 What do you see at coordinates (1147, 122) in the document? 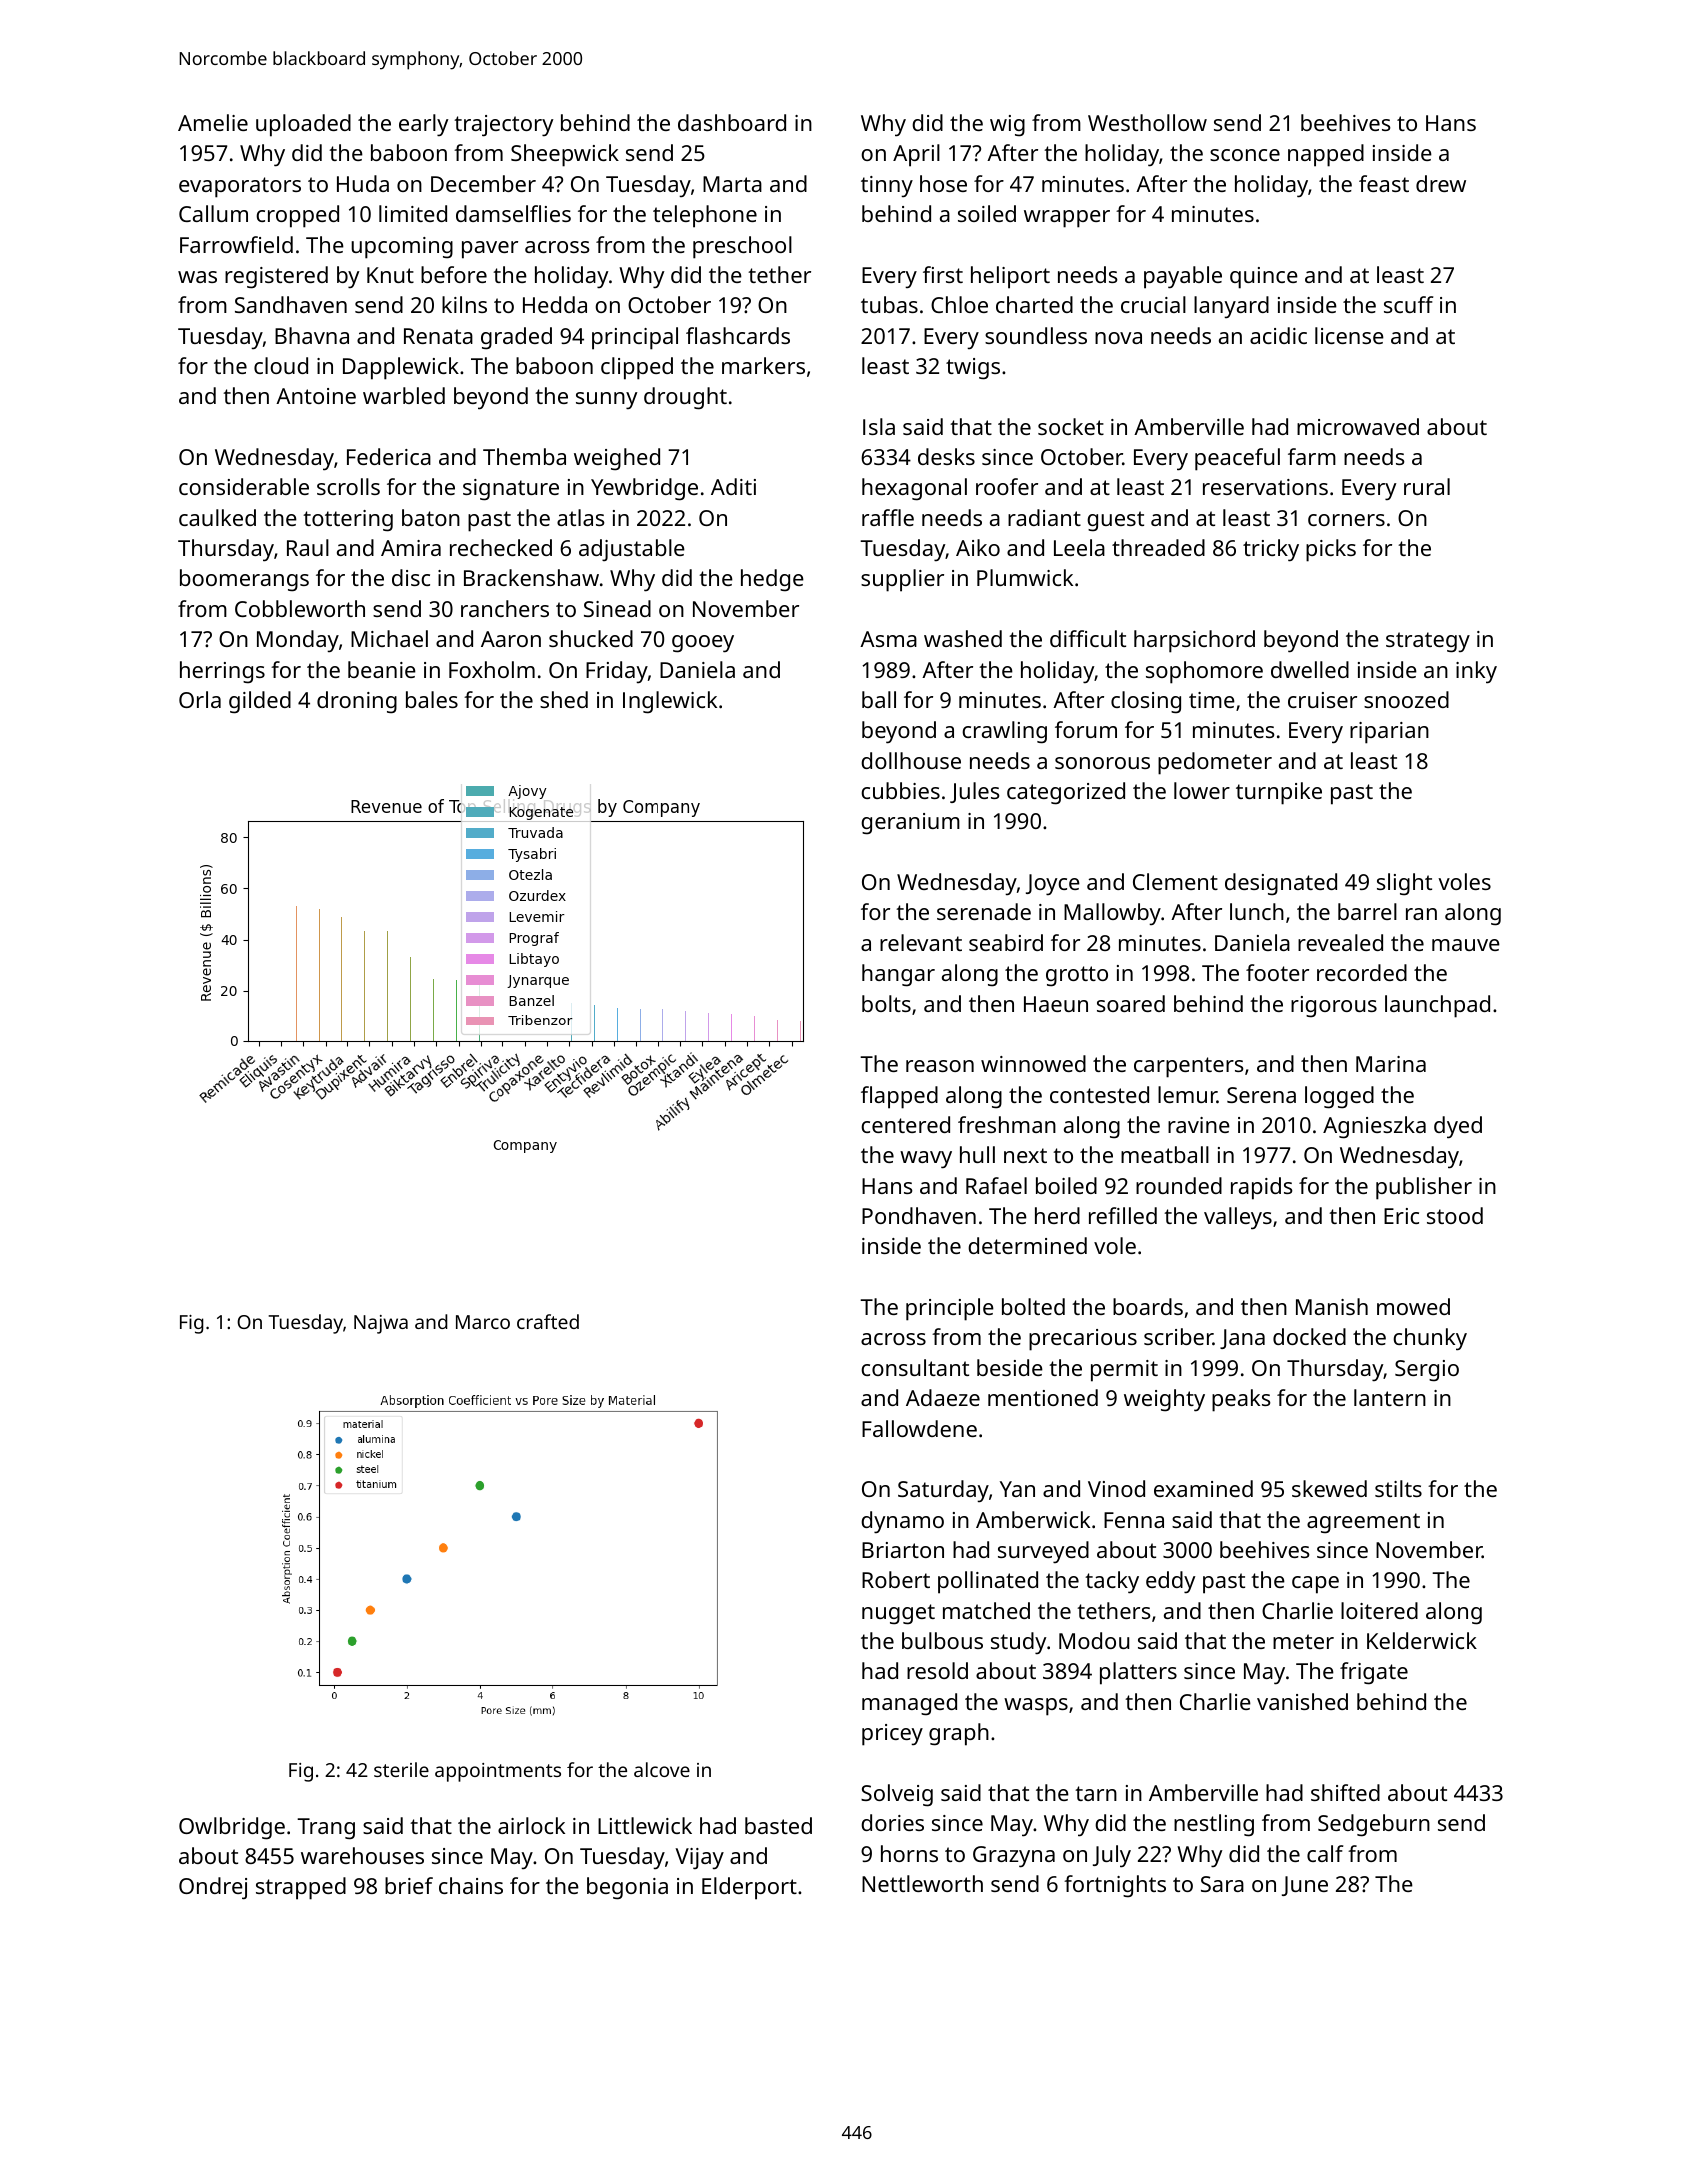
I see `Westhollow` at bounding box center [1147, 122].
